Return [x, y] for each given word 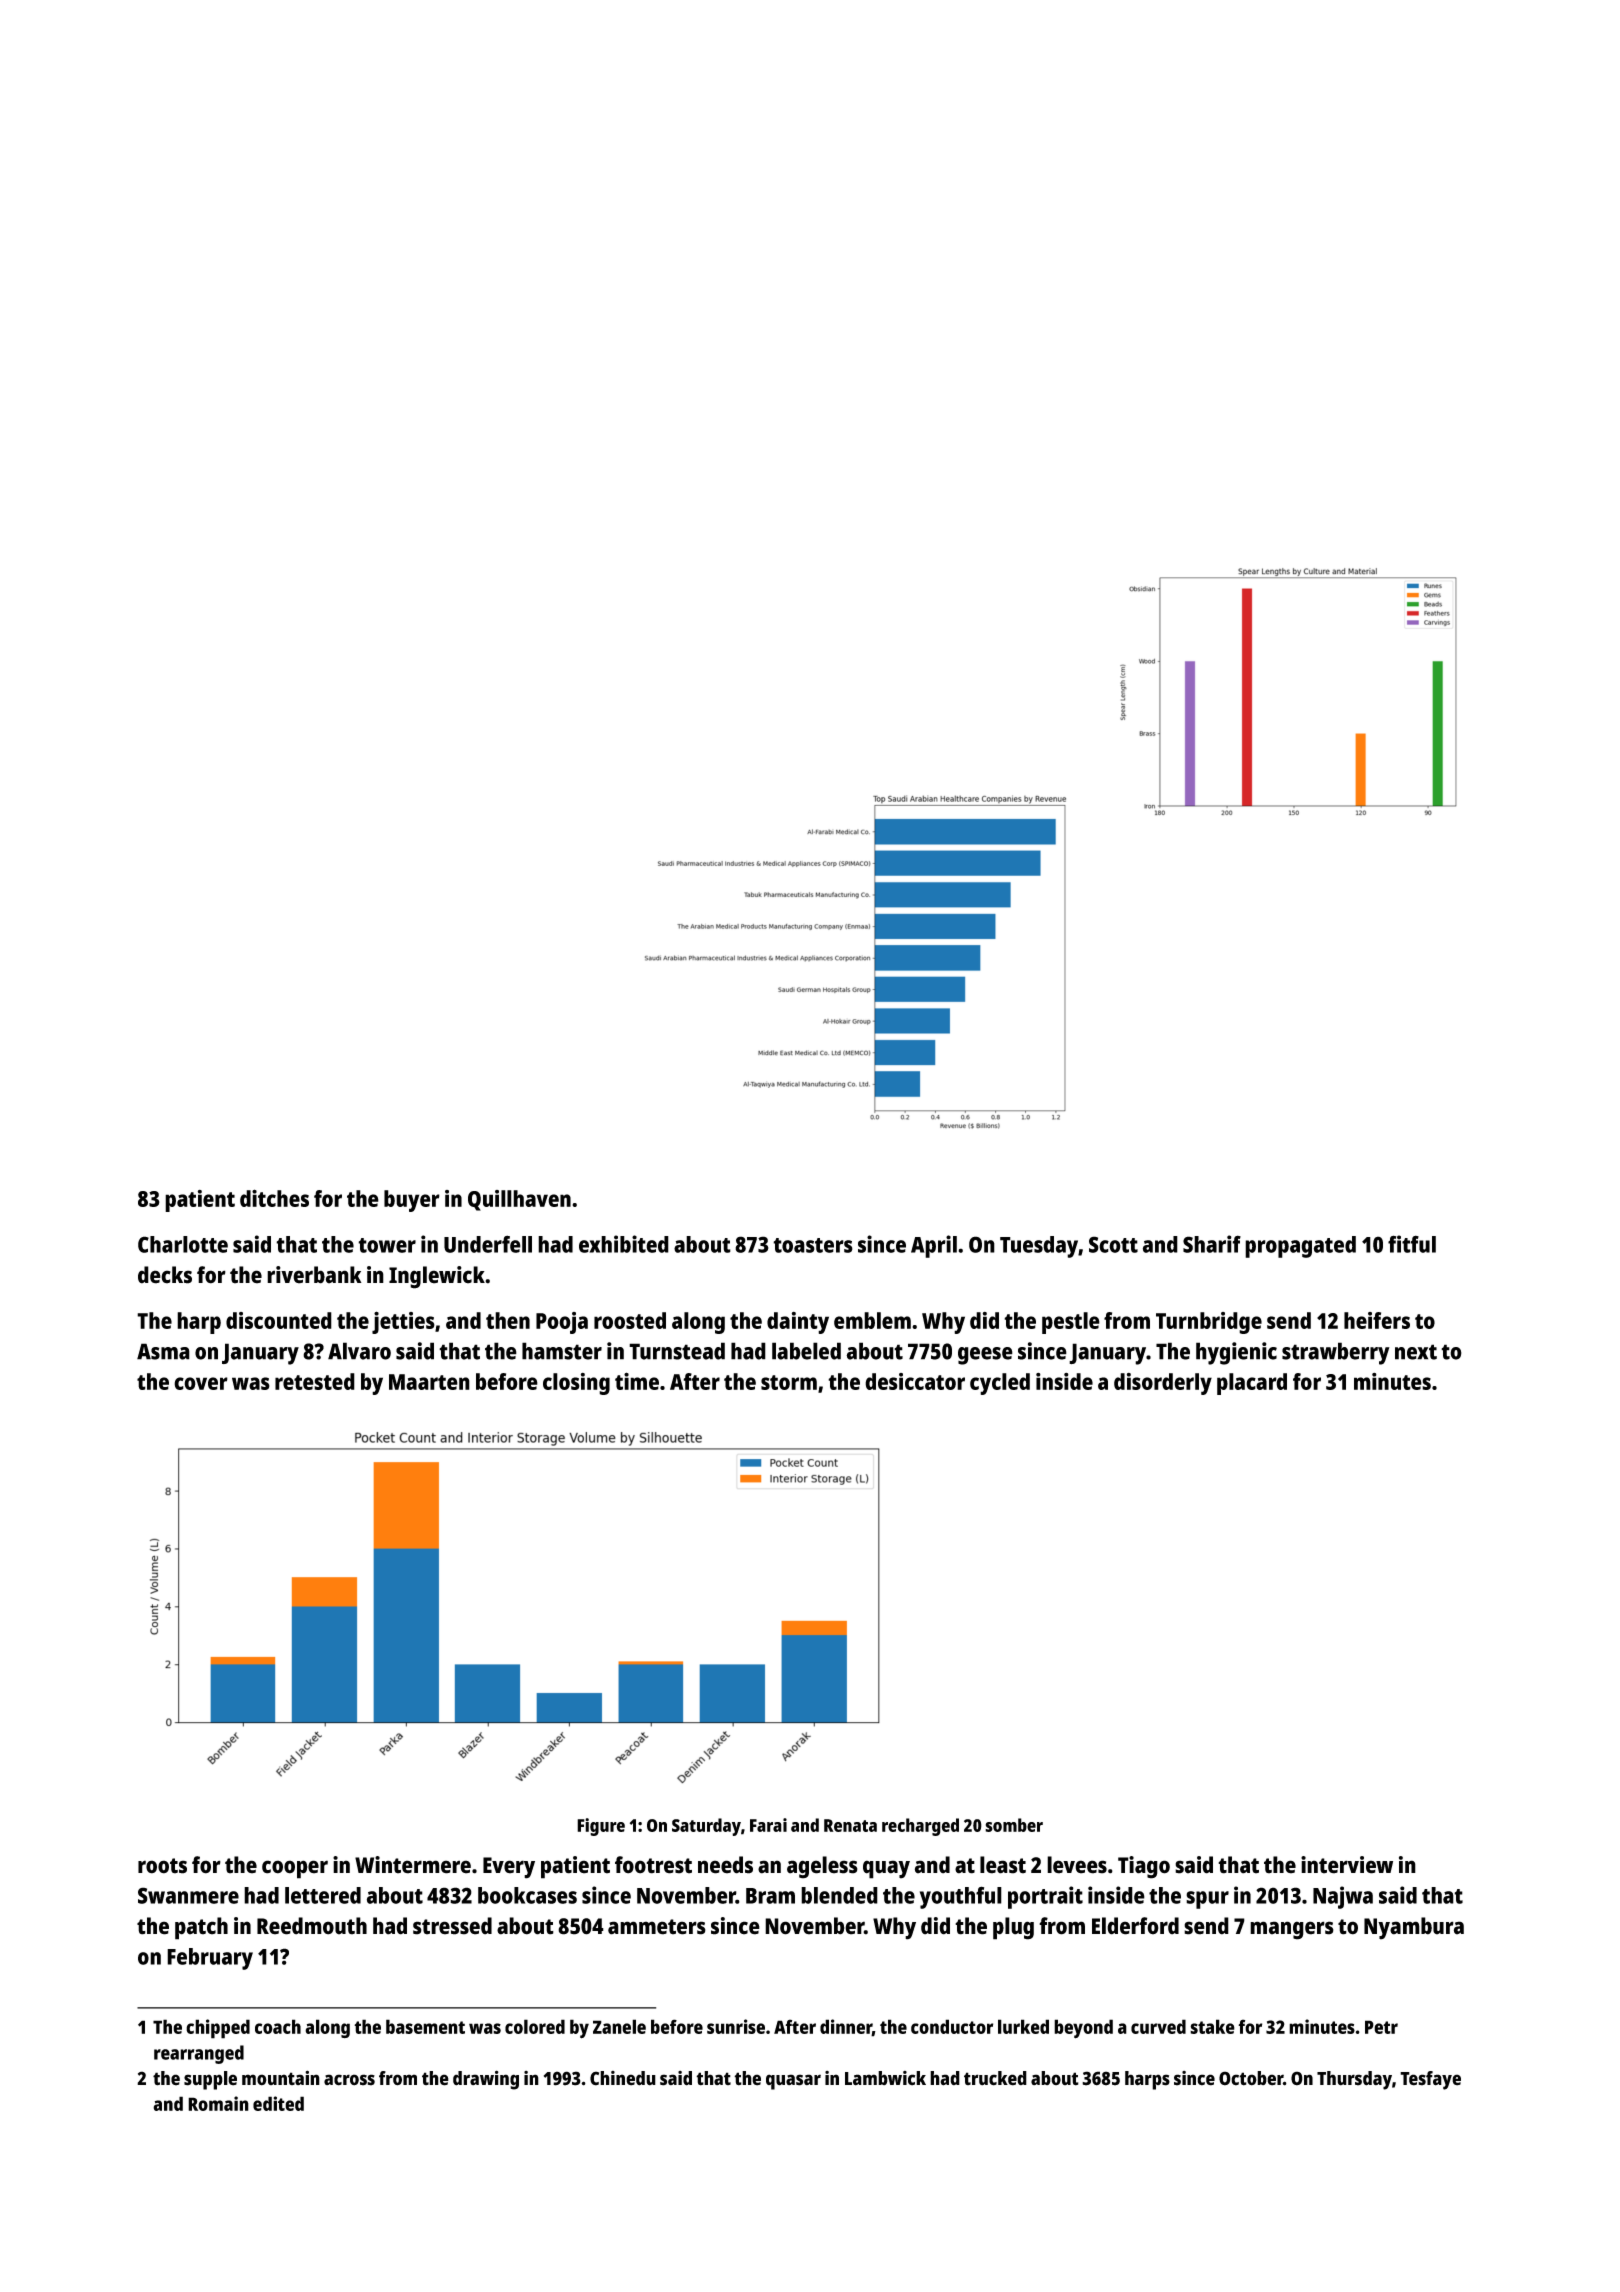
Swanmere [188, 1895]
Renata [850, 1825]
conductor [952, 2026]
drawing [486, 2080]
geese [985, 1356]
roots [162, 1866]
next [1416, 1352]
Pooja [562, 1323]
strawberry [1336, 1353]
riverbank [314, 1275]
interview [1347, 1865]
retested [315, 1381]
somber [1014, 1825]
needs [725, 1865]
